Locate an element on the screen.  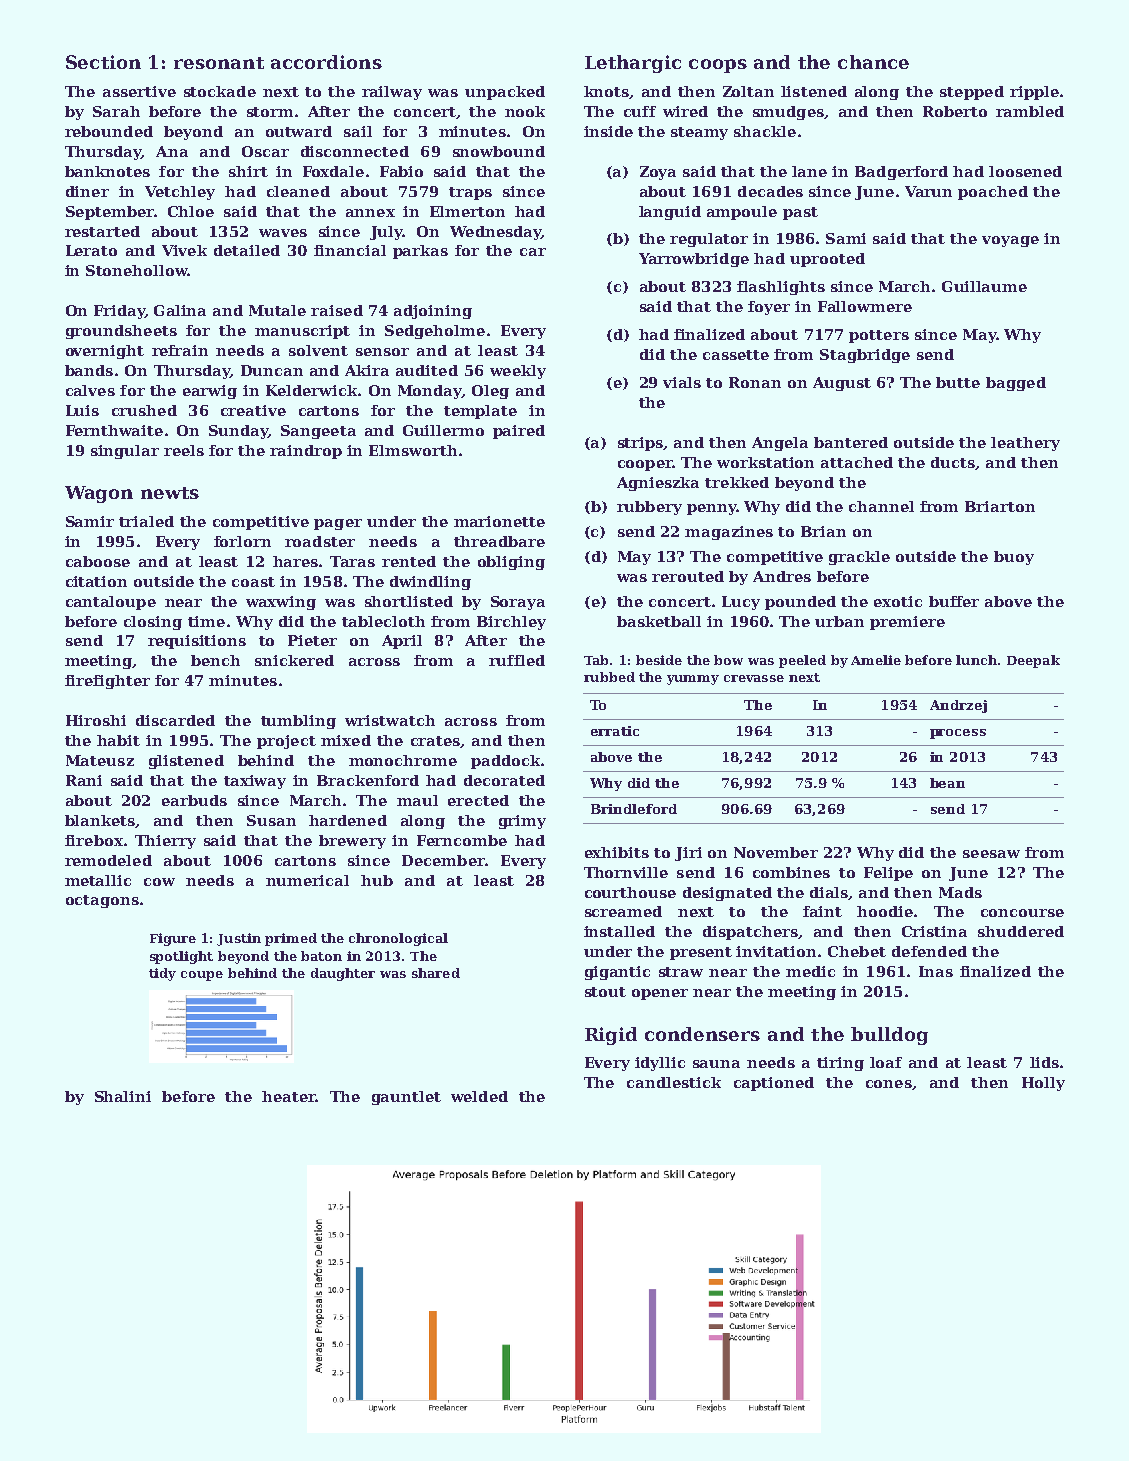
newts is located at coordinates (170, 493).
